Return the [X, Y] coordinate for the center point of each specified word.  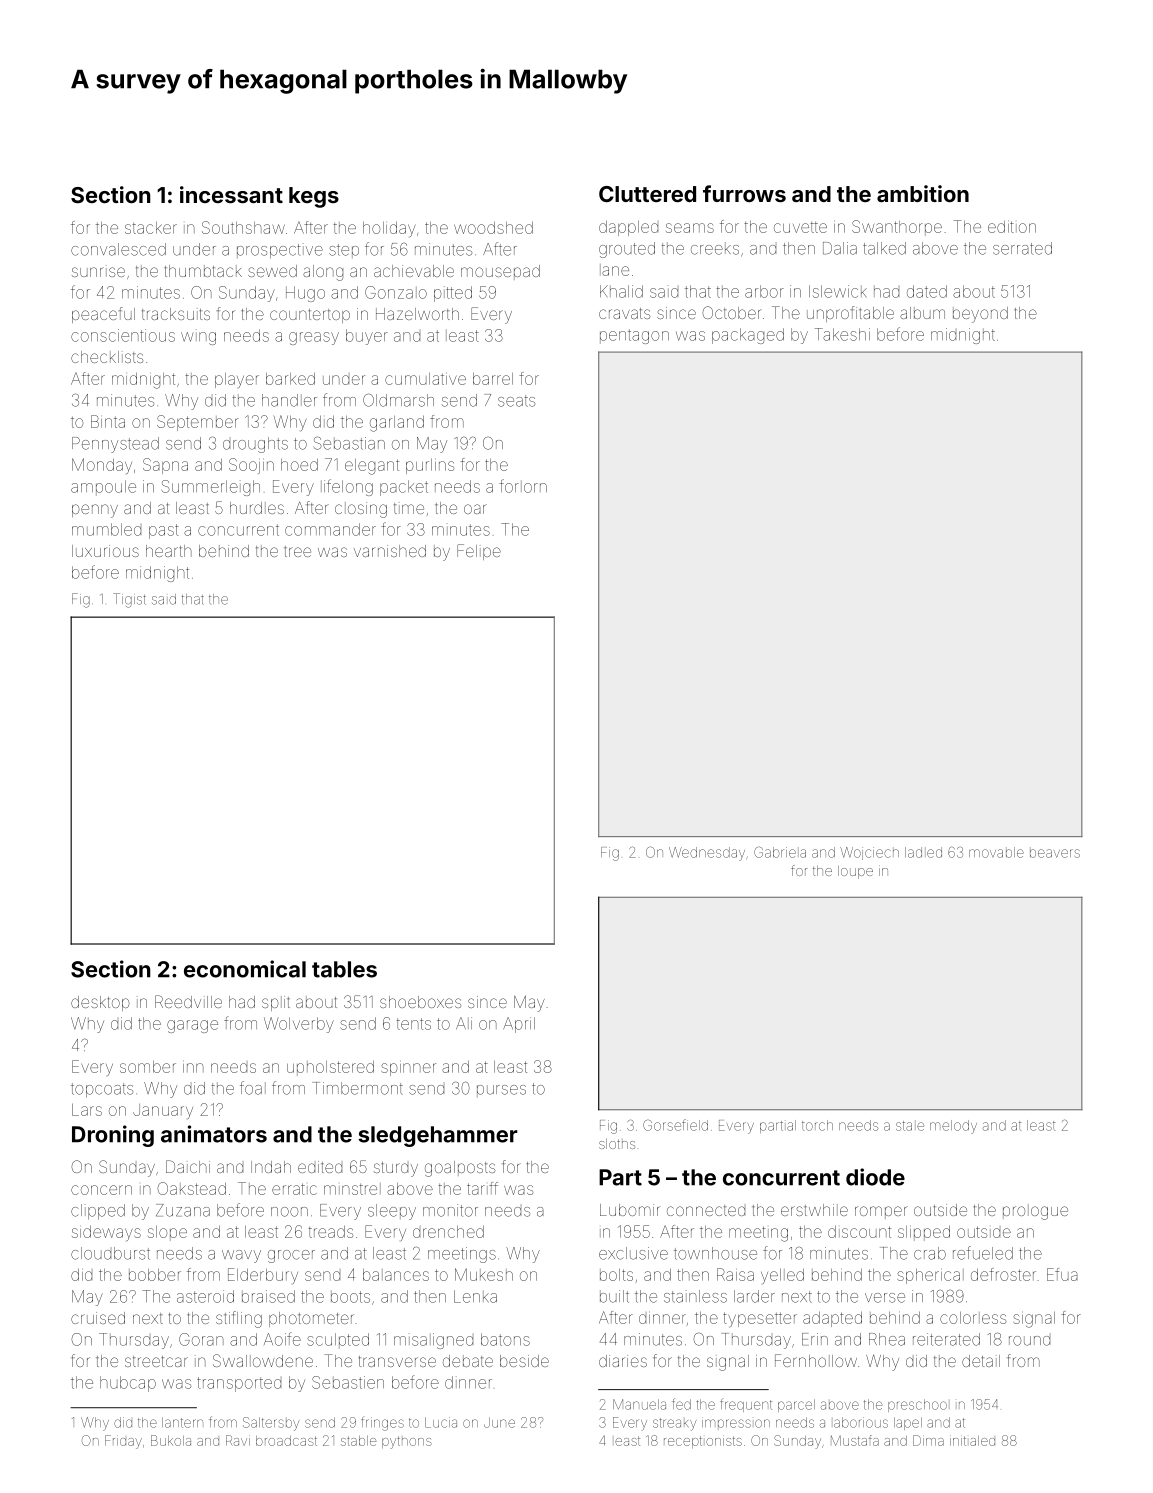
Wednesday [707, 854]
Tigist [129, 600]
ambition [923, 193]
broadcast [286, 1441]
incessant [231, 194]
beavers [1055, 853]
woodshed [493, 228]
